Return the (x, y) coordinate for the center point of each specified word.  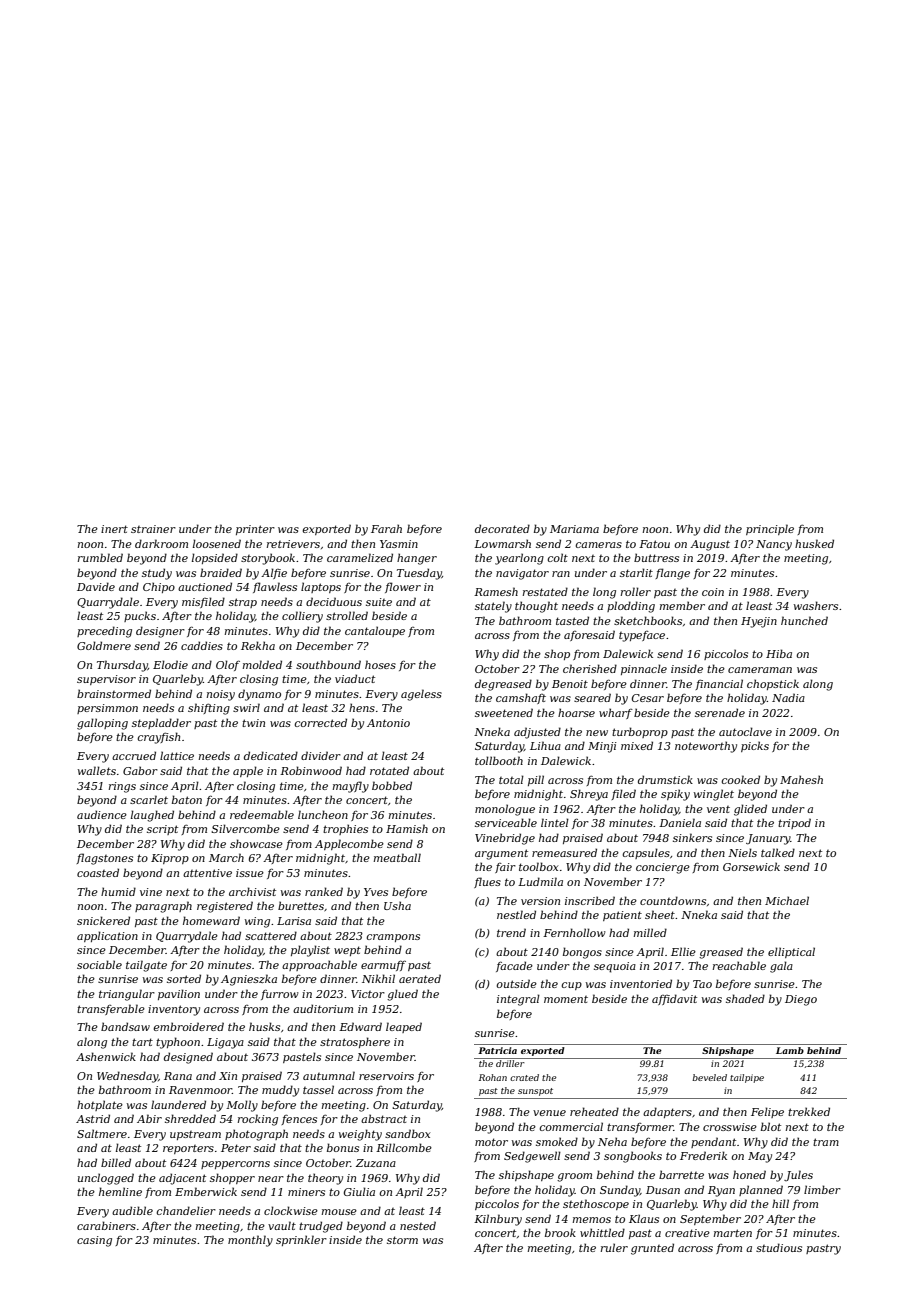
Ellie (683, 951)
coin (713, 592)
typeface (642, 636)
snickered (103, 920)
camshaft (521, 698)
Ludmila (540, 881)
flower (403, 587)
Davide (96, 586)
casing (94, 1241)
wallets (97, 770)
